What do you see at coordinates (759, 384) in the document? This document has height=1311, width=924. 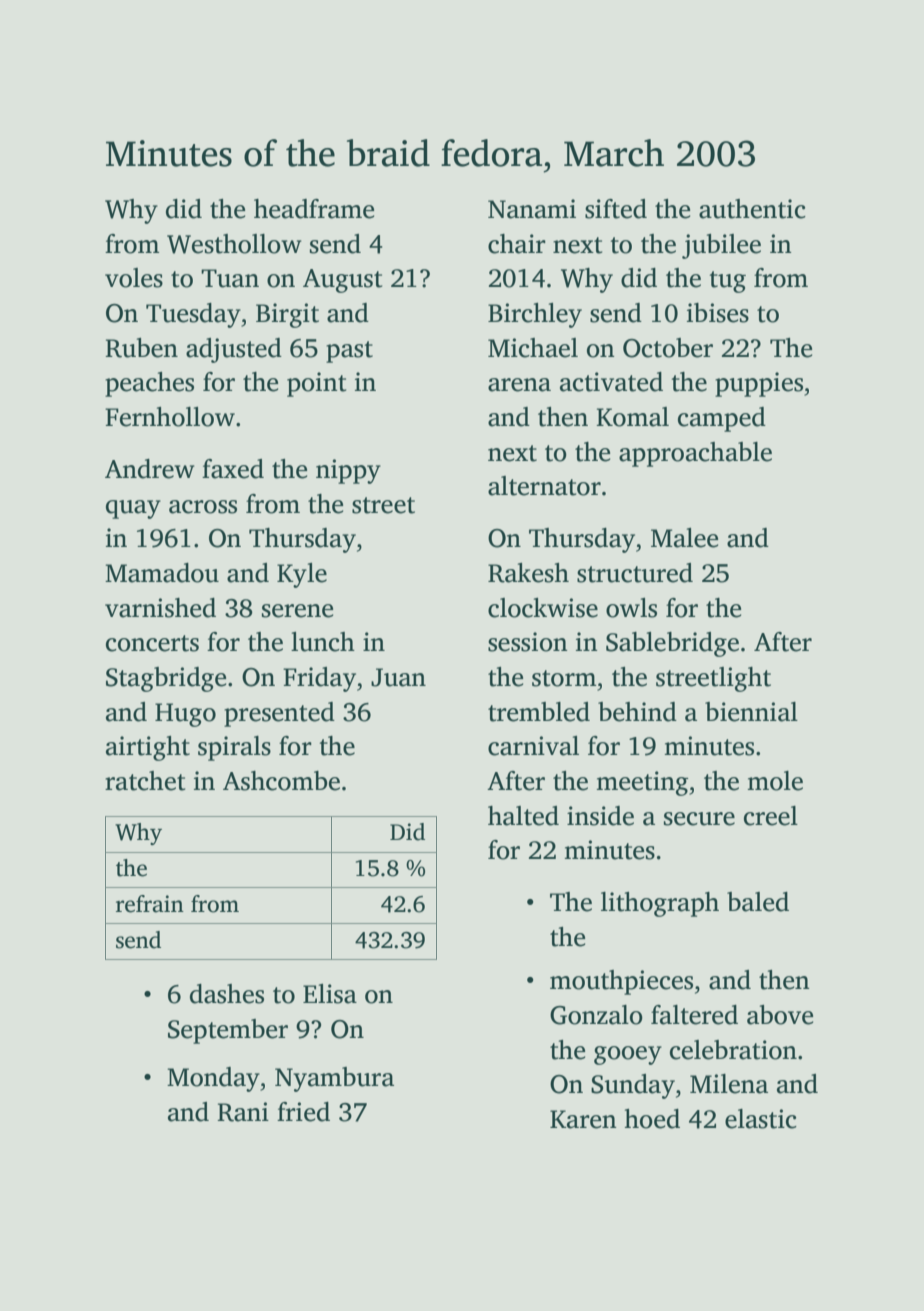 I see `puppies` at bounding box center [759, 384].
